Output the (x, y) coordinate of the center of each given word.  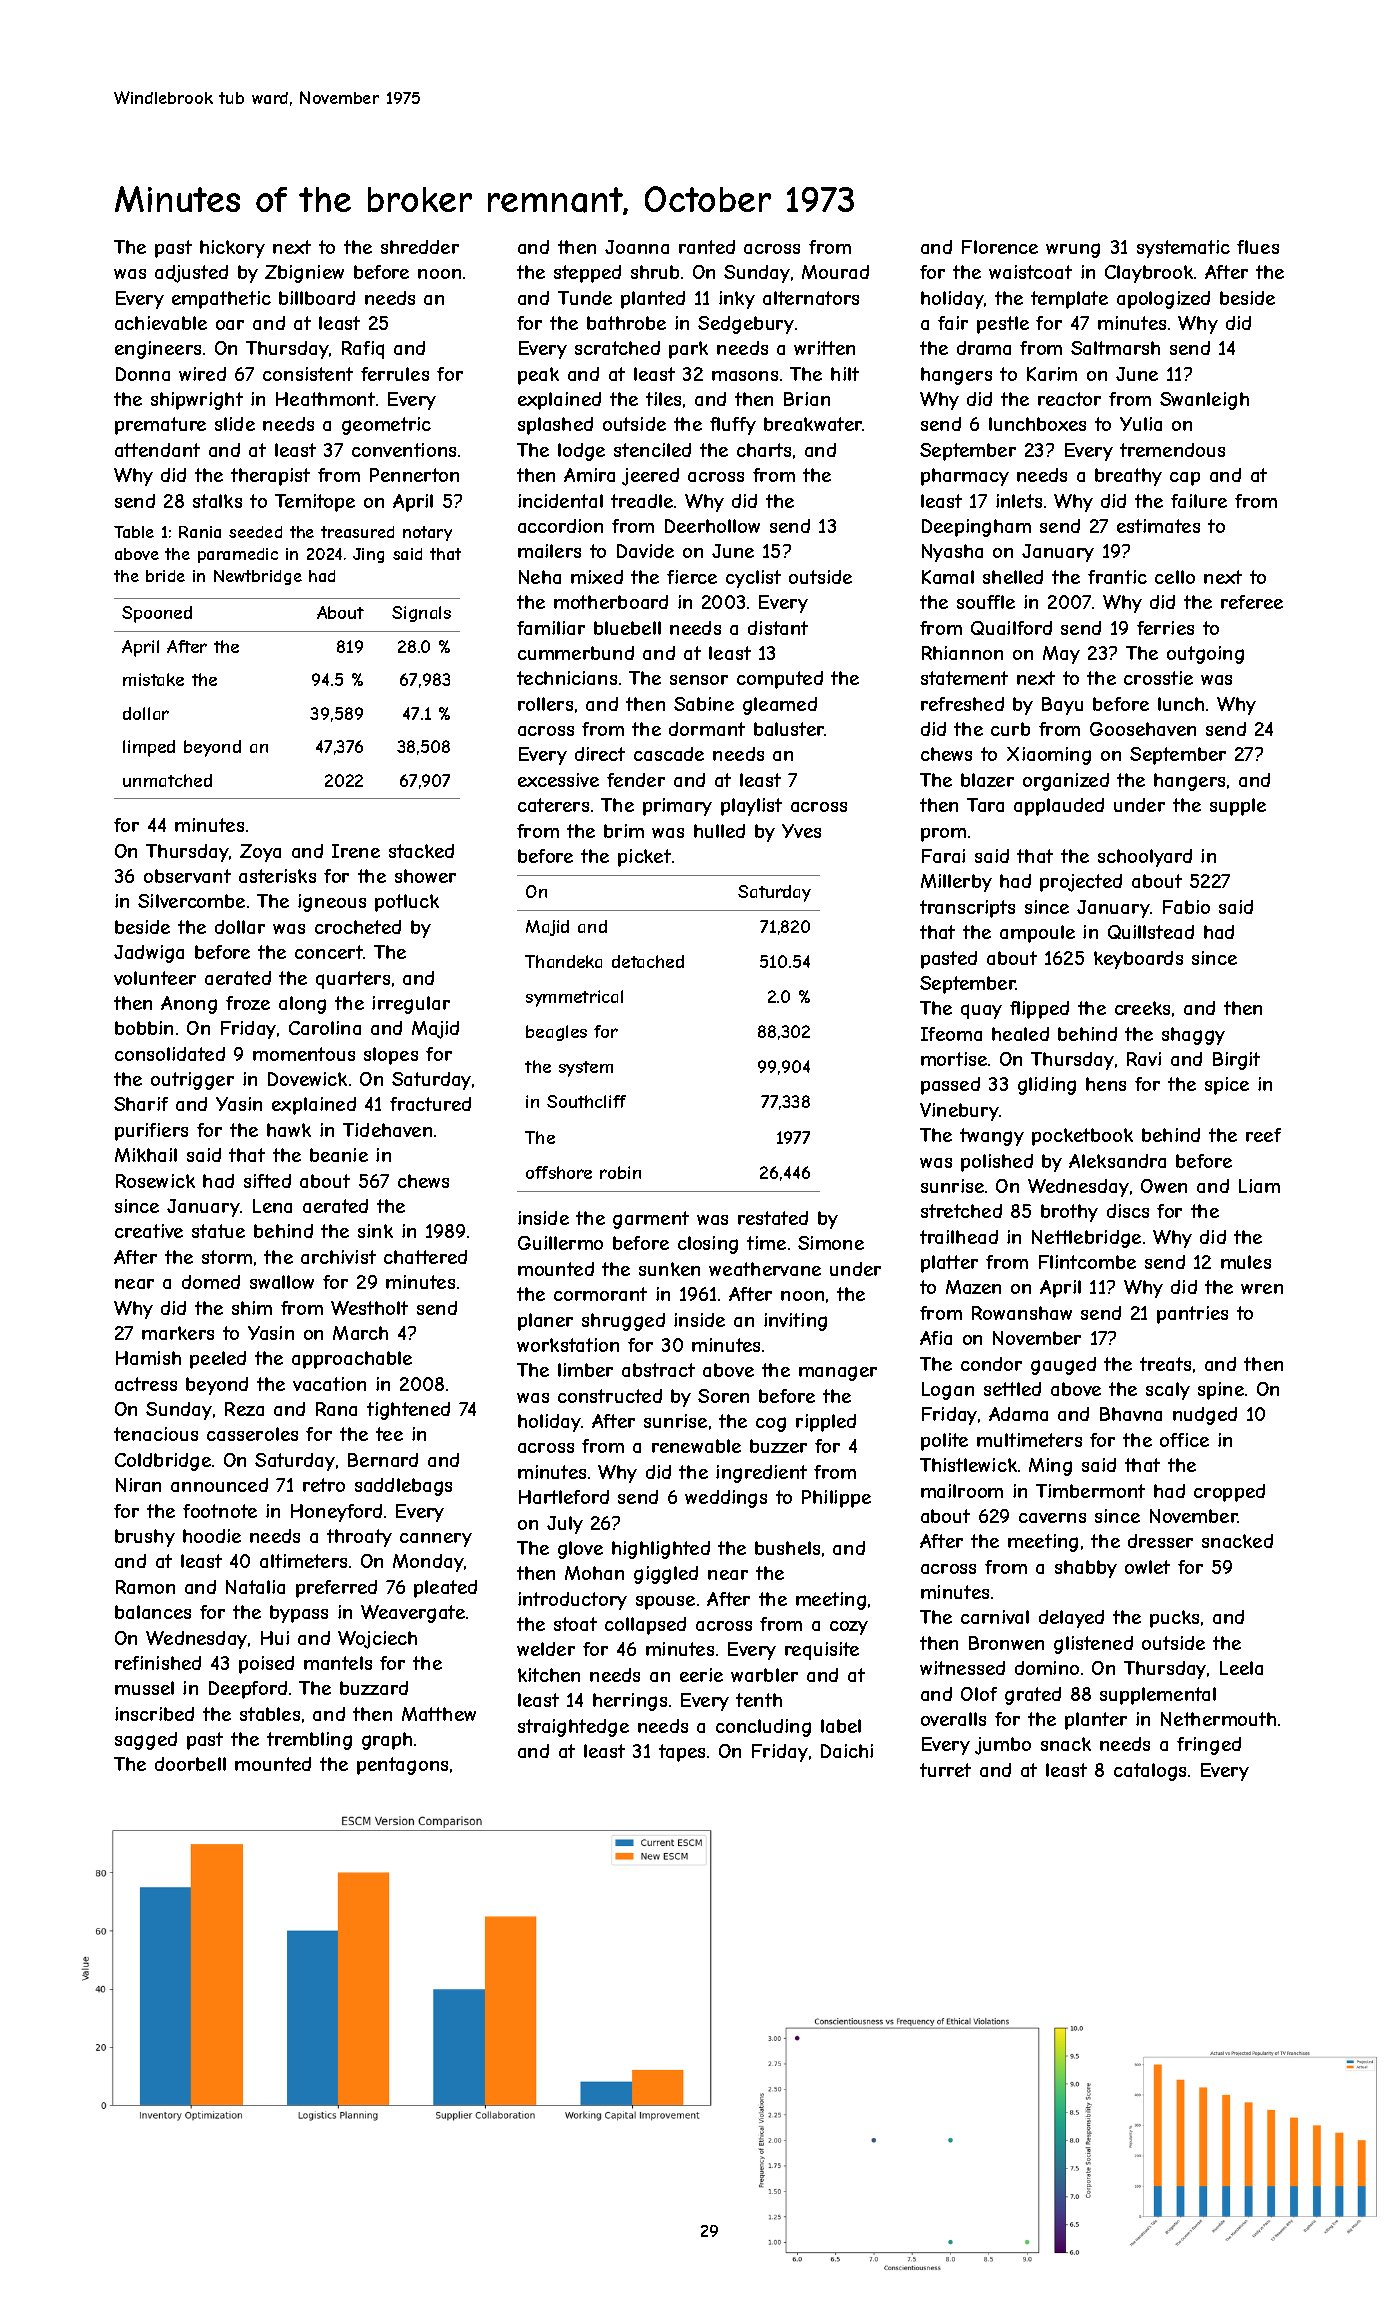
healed (1020, 1034)
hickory (232, 249)
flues (1258, 247)
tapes (682, 1753)
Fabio (1186, 907)
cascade (669, 754)
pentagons (402, 1766)
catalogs (1150, 1772)
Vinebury (959, 1112)
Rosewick (155, 1181)
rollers (545, 704)
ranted (707, 247)
